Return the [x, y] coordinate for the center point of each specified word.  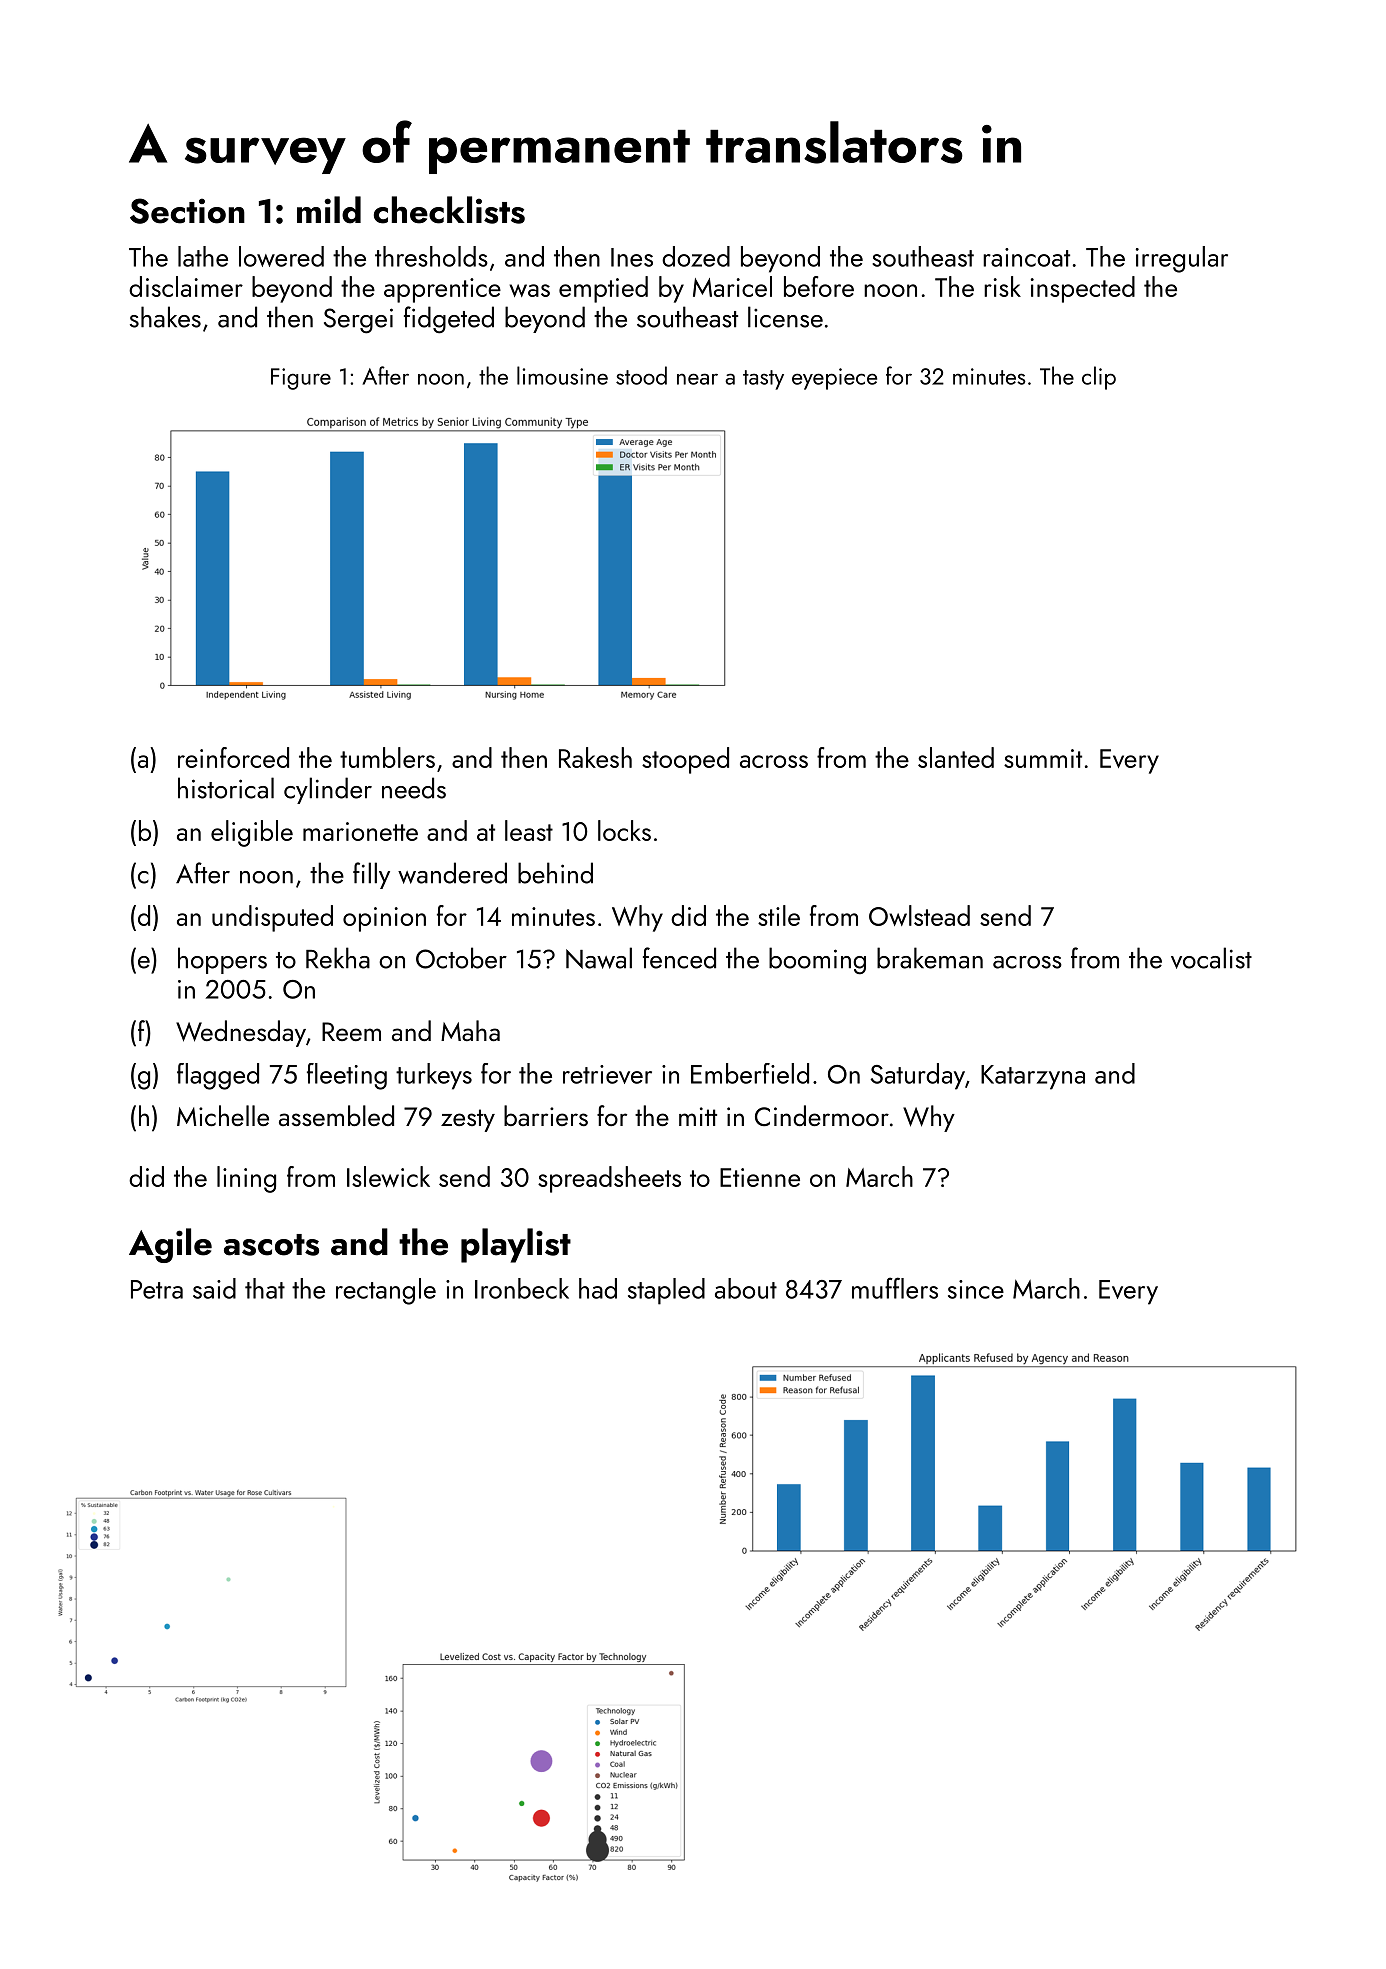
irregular [1182, 259]
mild [329, 210]
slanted [956, 757]
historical [226, 788]
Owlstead [919, 915]
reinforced [233, 757]
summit [1043, 758]
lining [246, 1179]
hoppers [222, 960]
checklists [449, 210]
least [529, 830]
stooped [685, 760]
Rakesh [595, 757]
